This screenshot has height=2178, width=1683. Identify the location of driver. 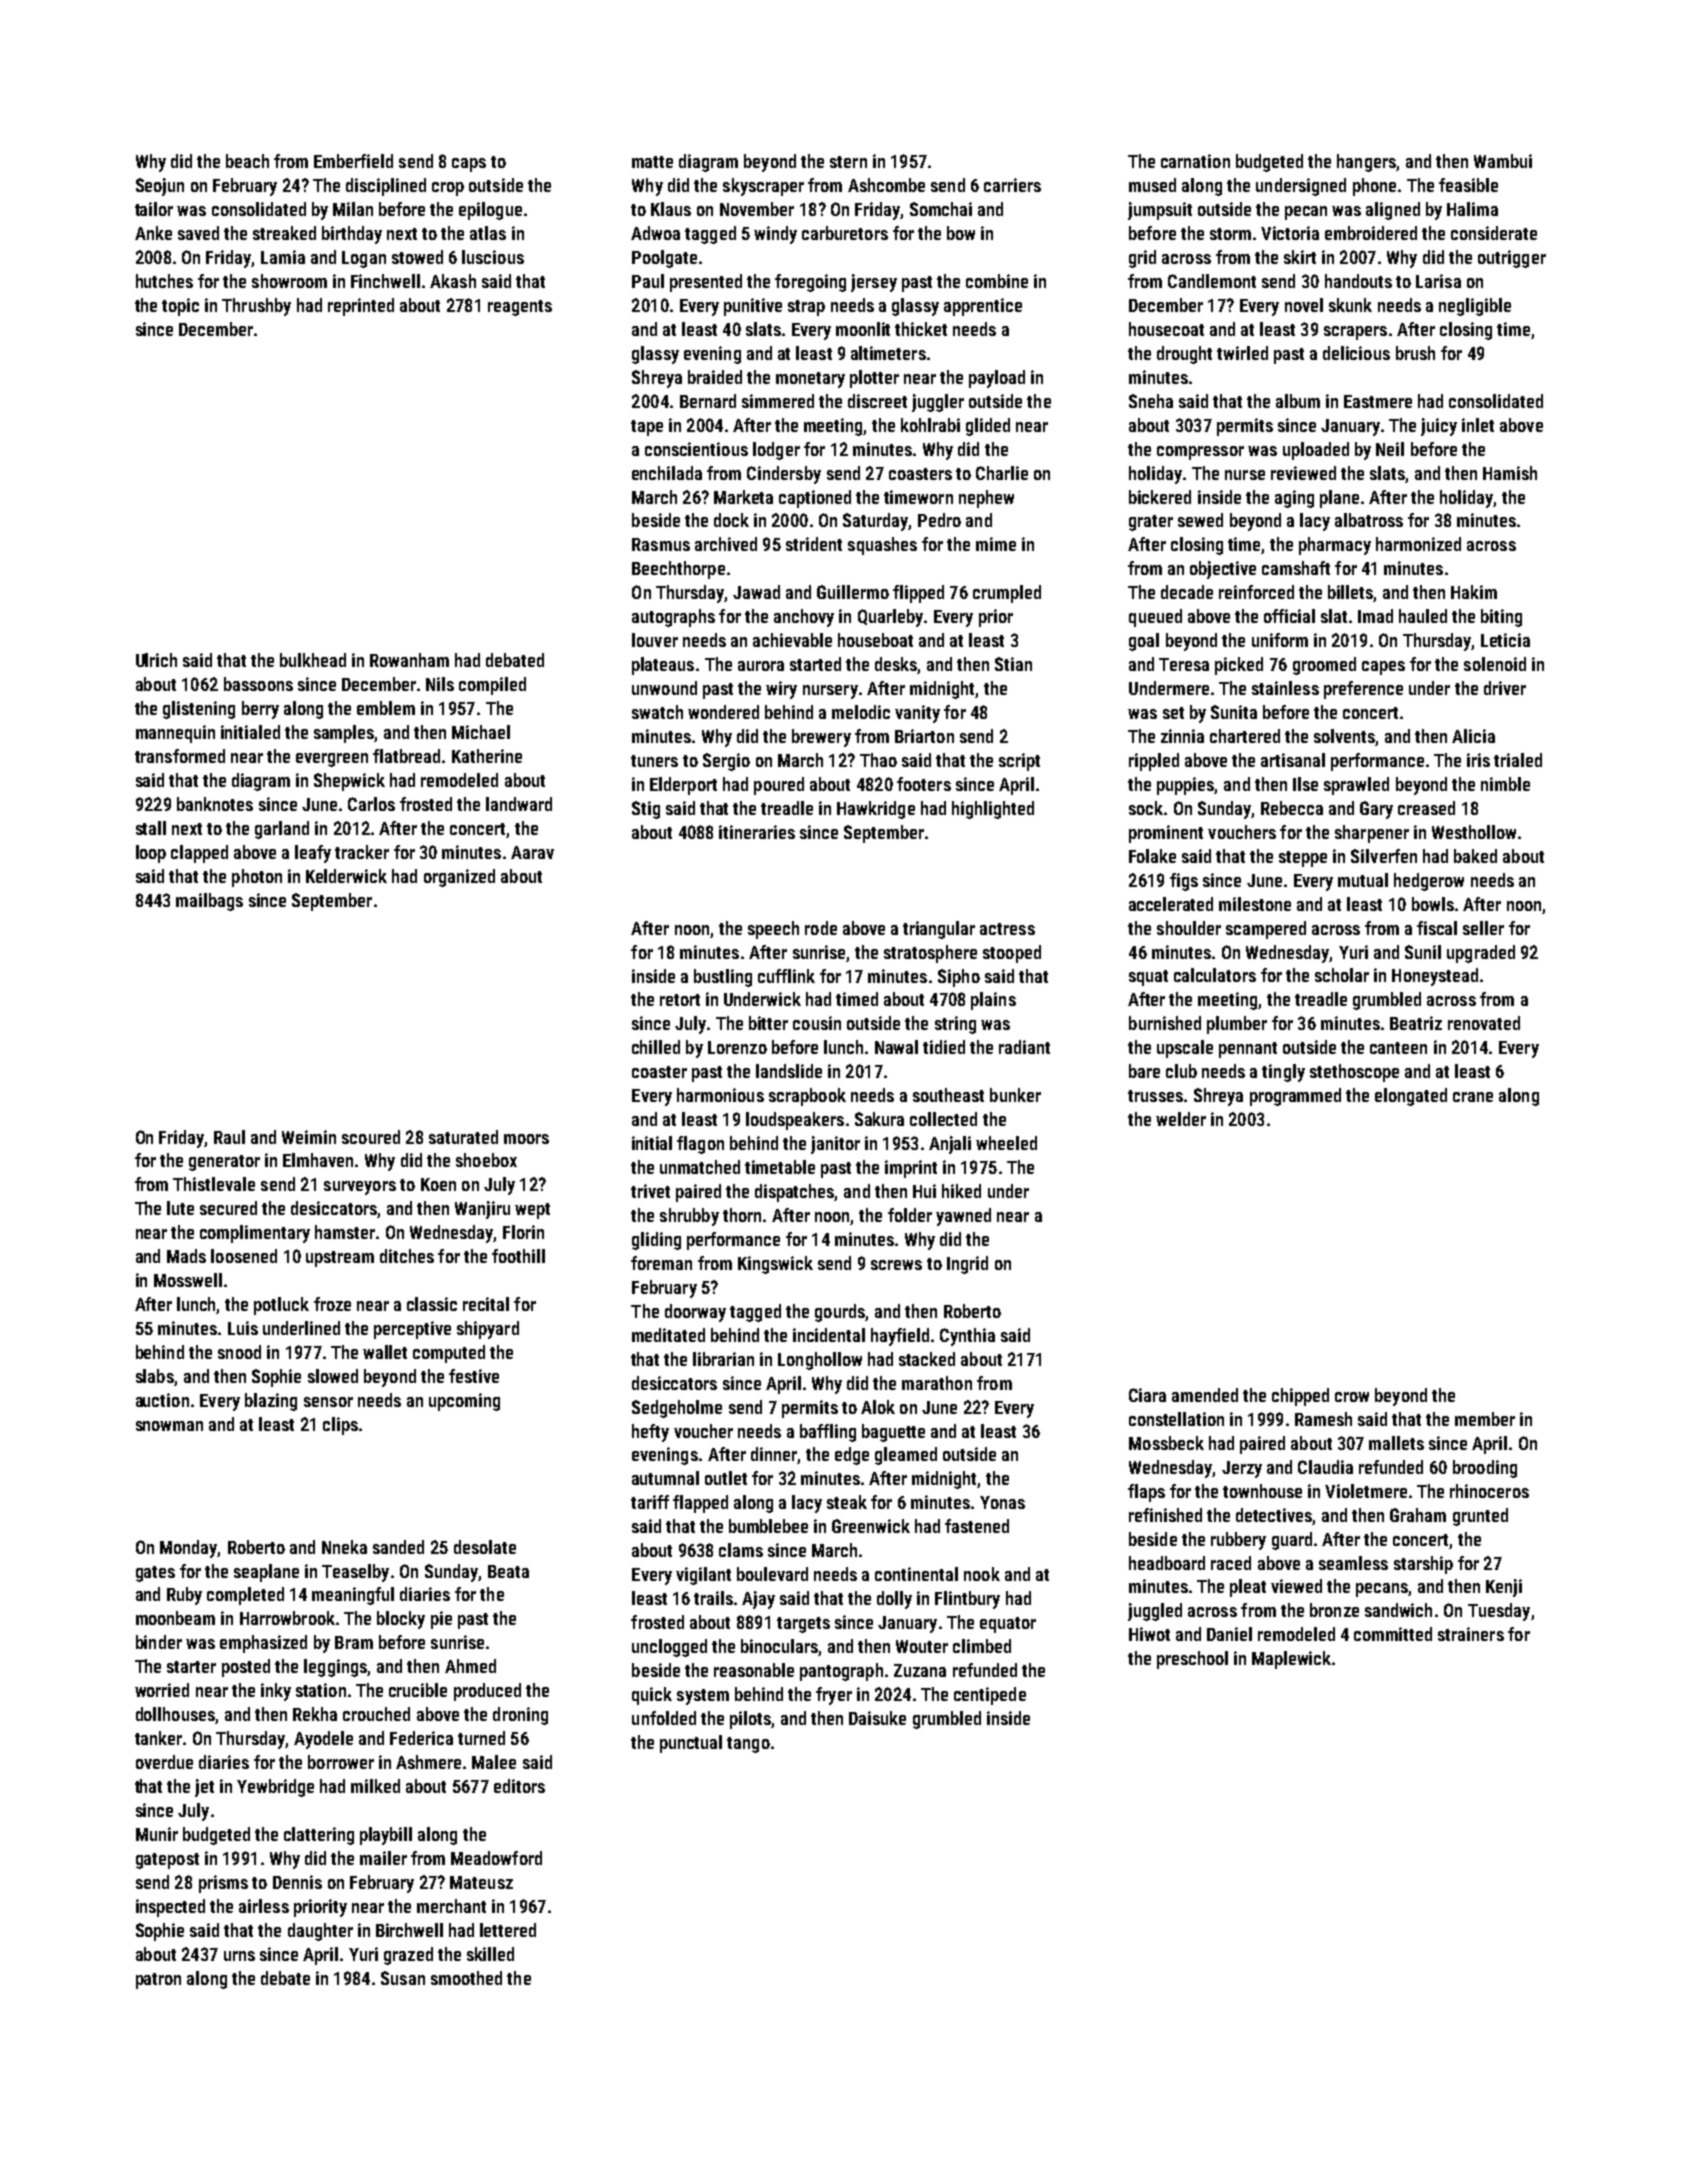
(1505, 688).
